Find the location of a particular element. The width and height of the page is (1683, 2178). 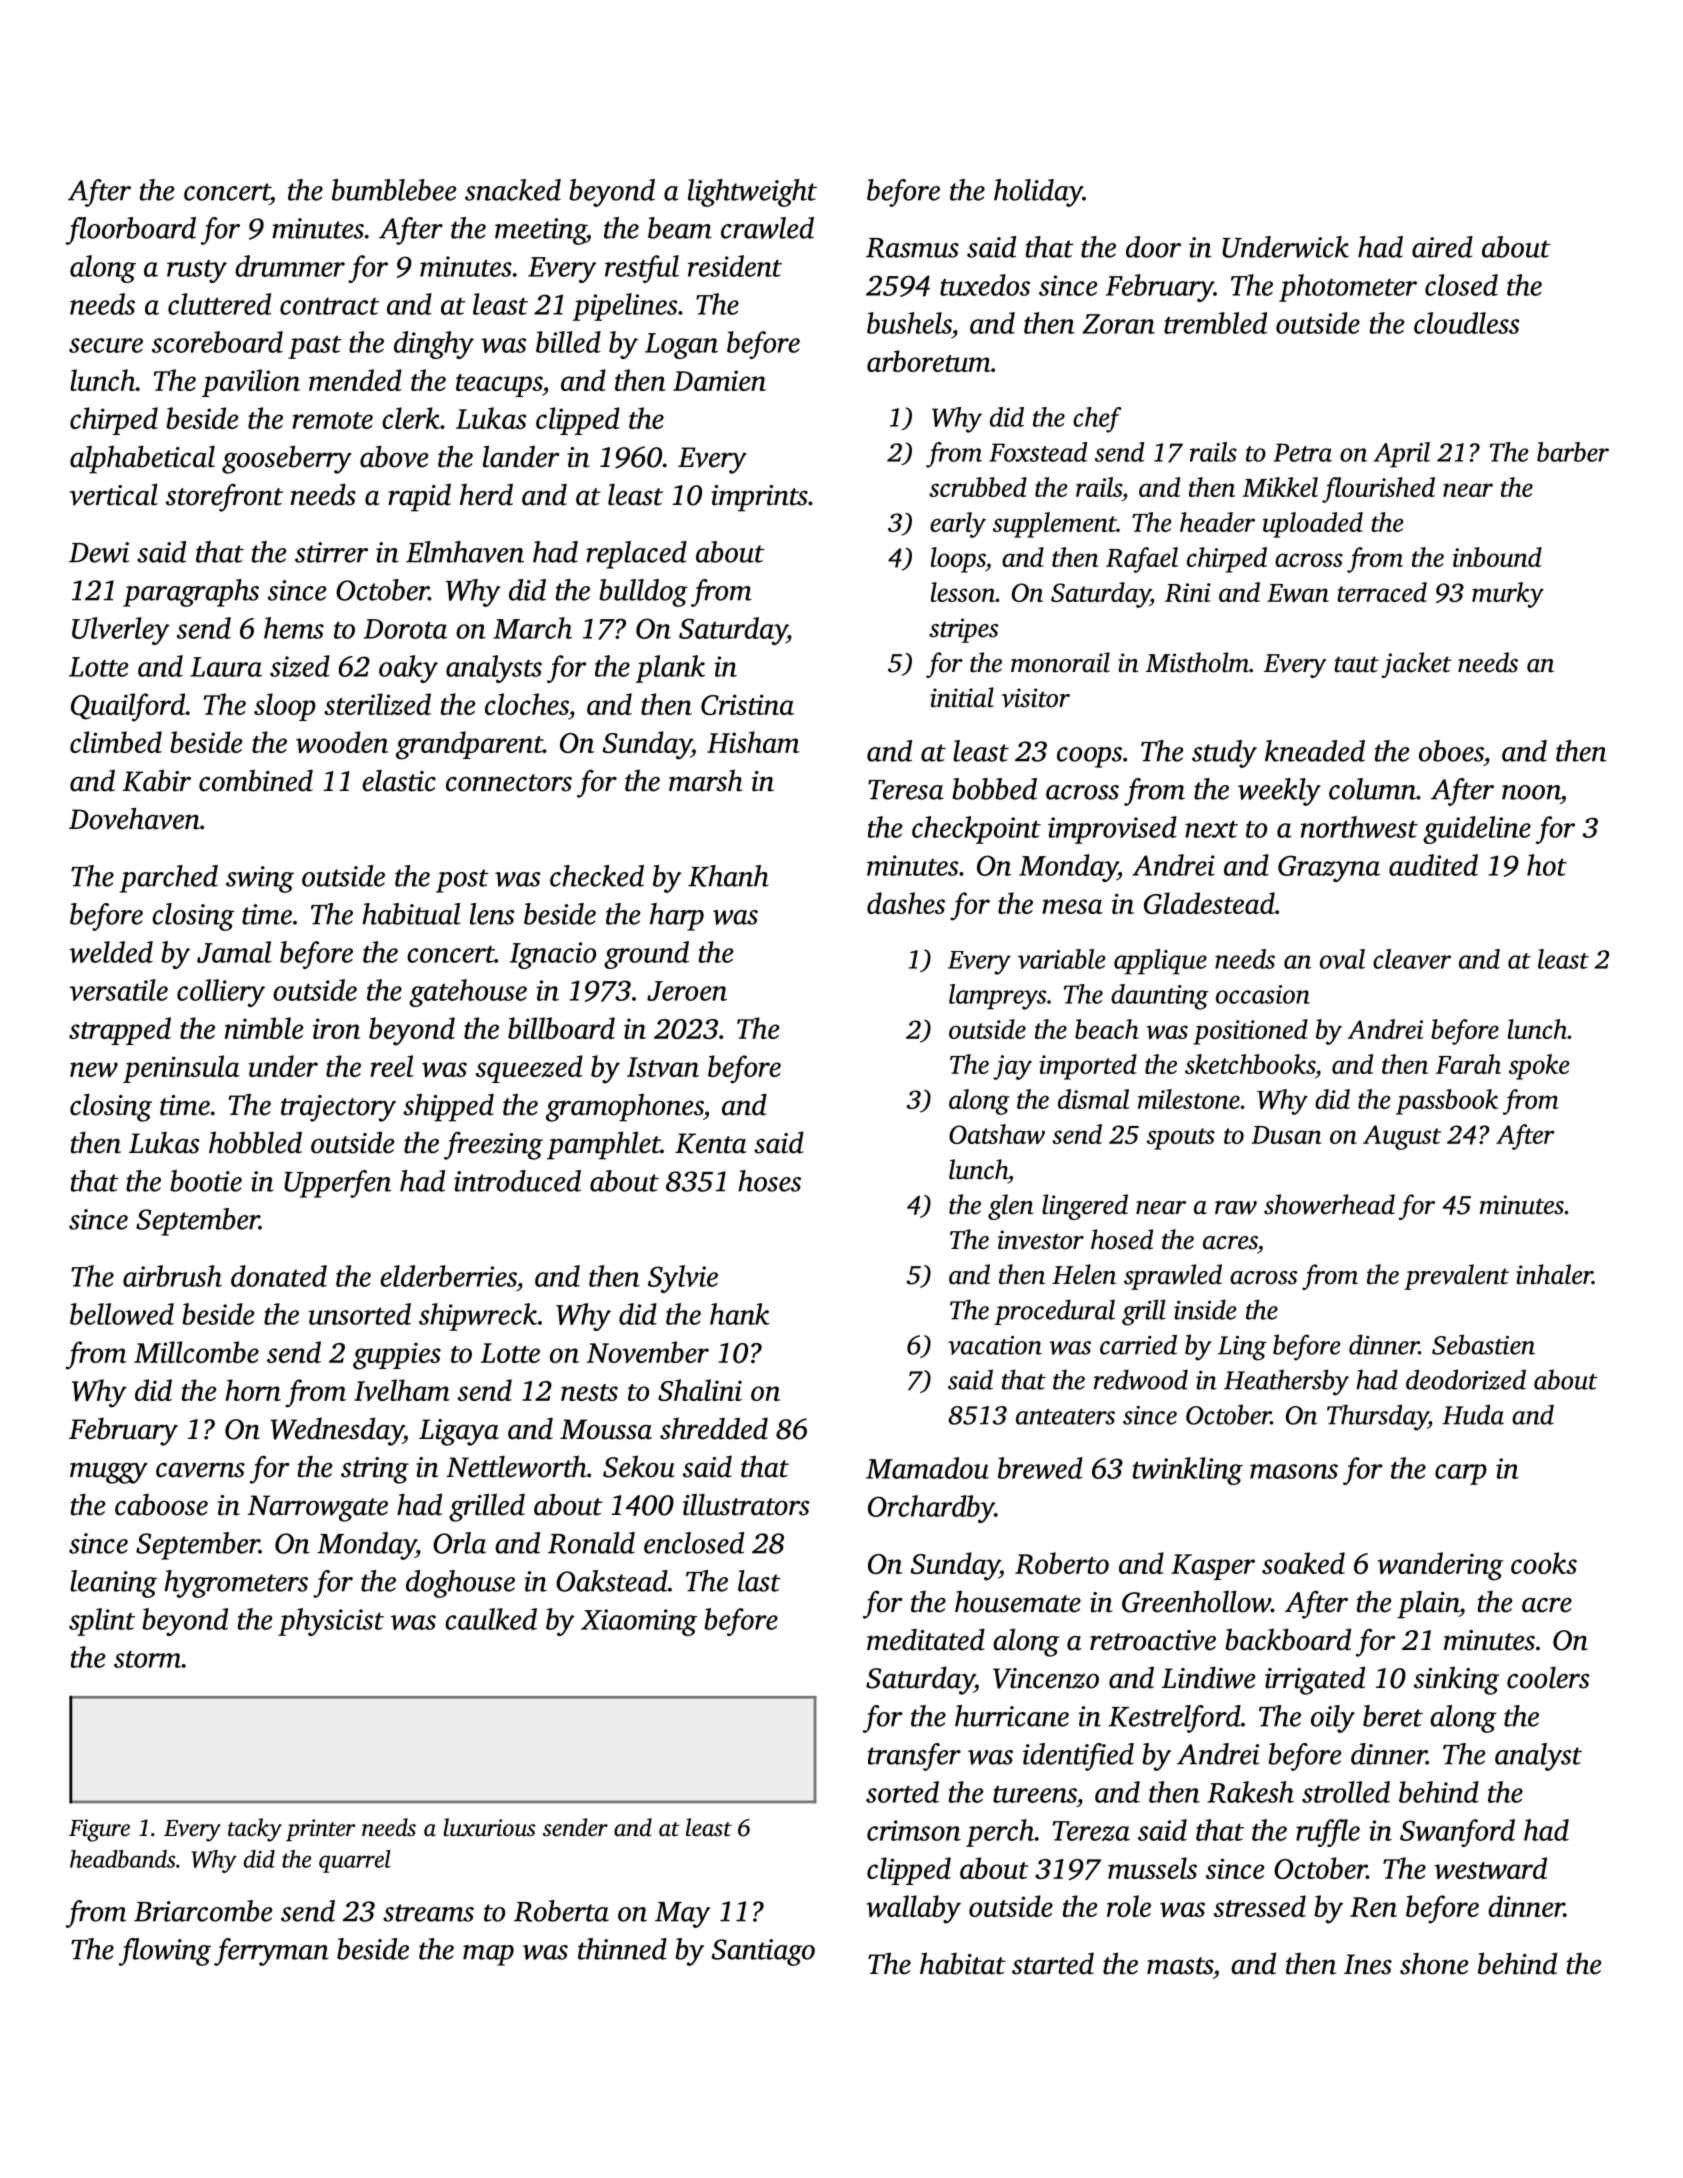

donated is located at coordinates (279, 1276).
